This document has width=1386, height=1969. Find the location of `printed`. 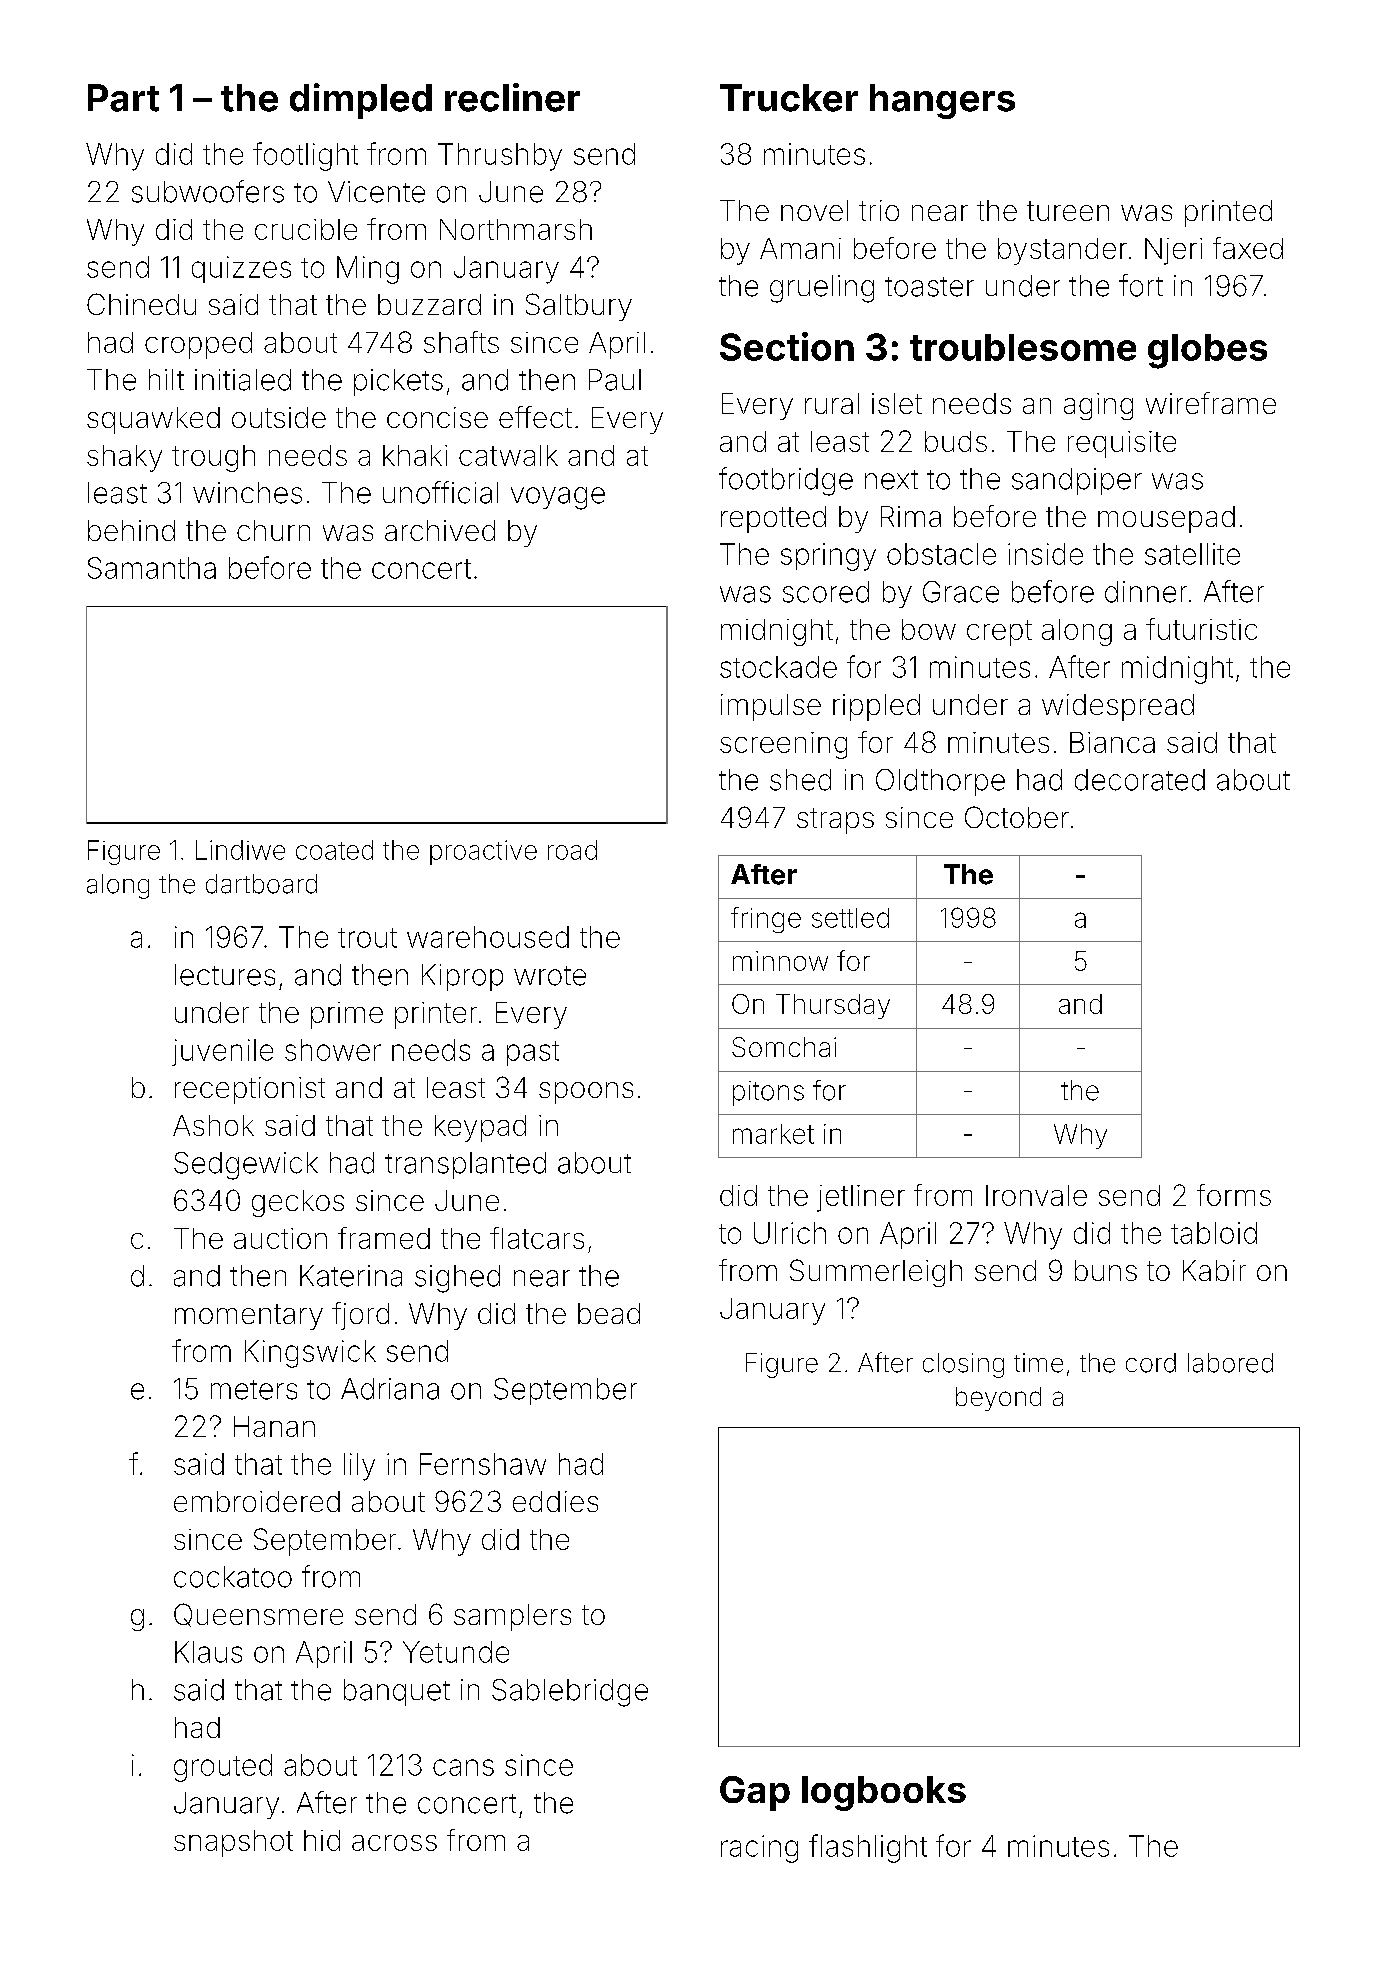

printed is located at coordinates (1228, 213).
